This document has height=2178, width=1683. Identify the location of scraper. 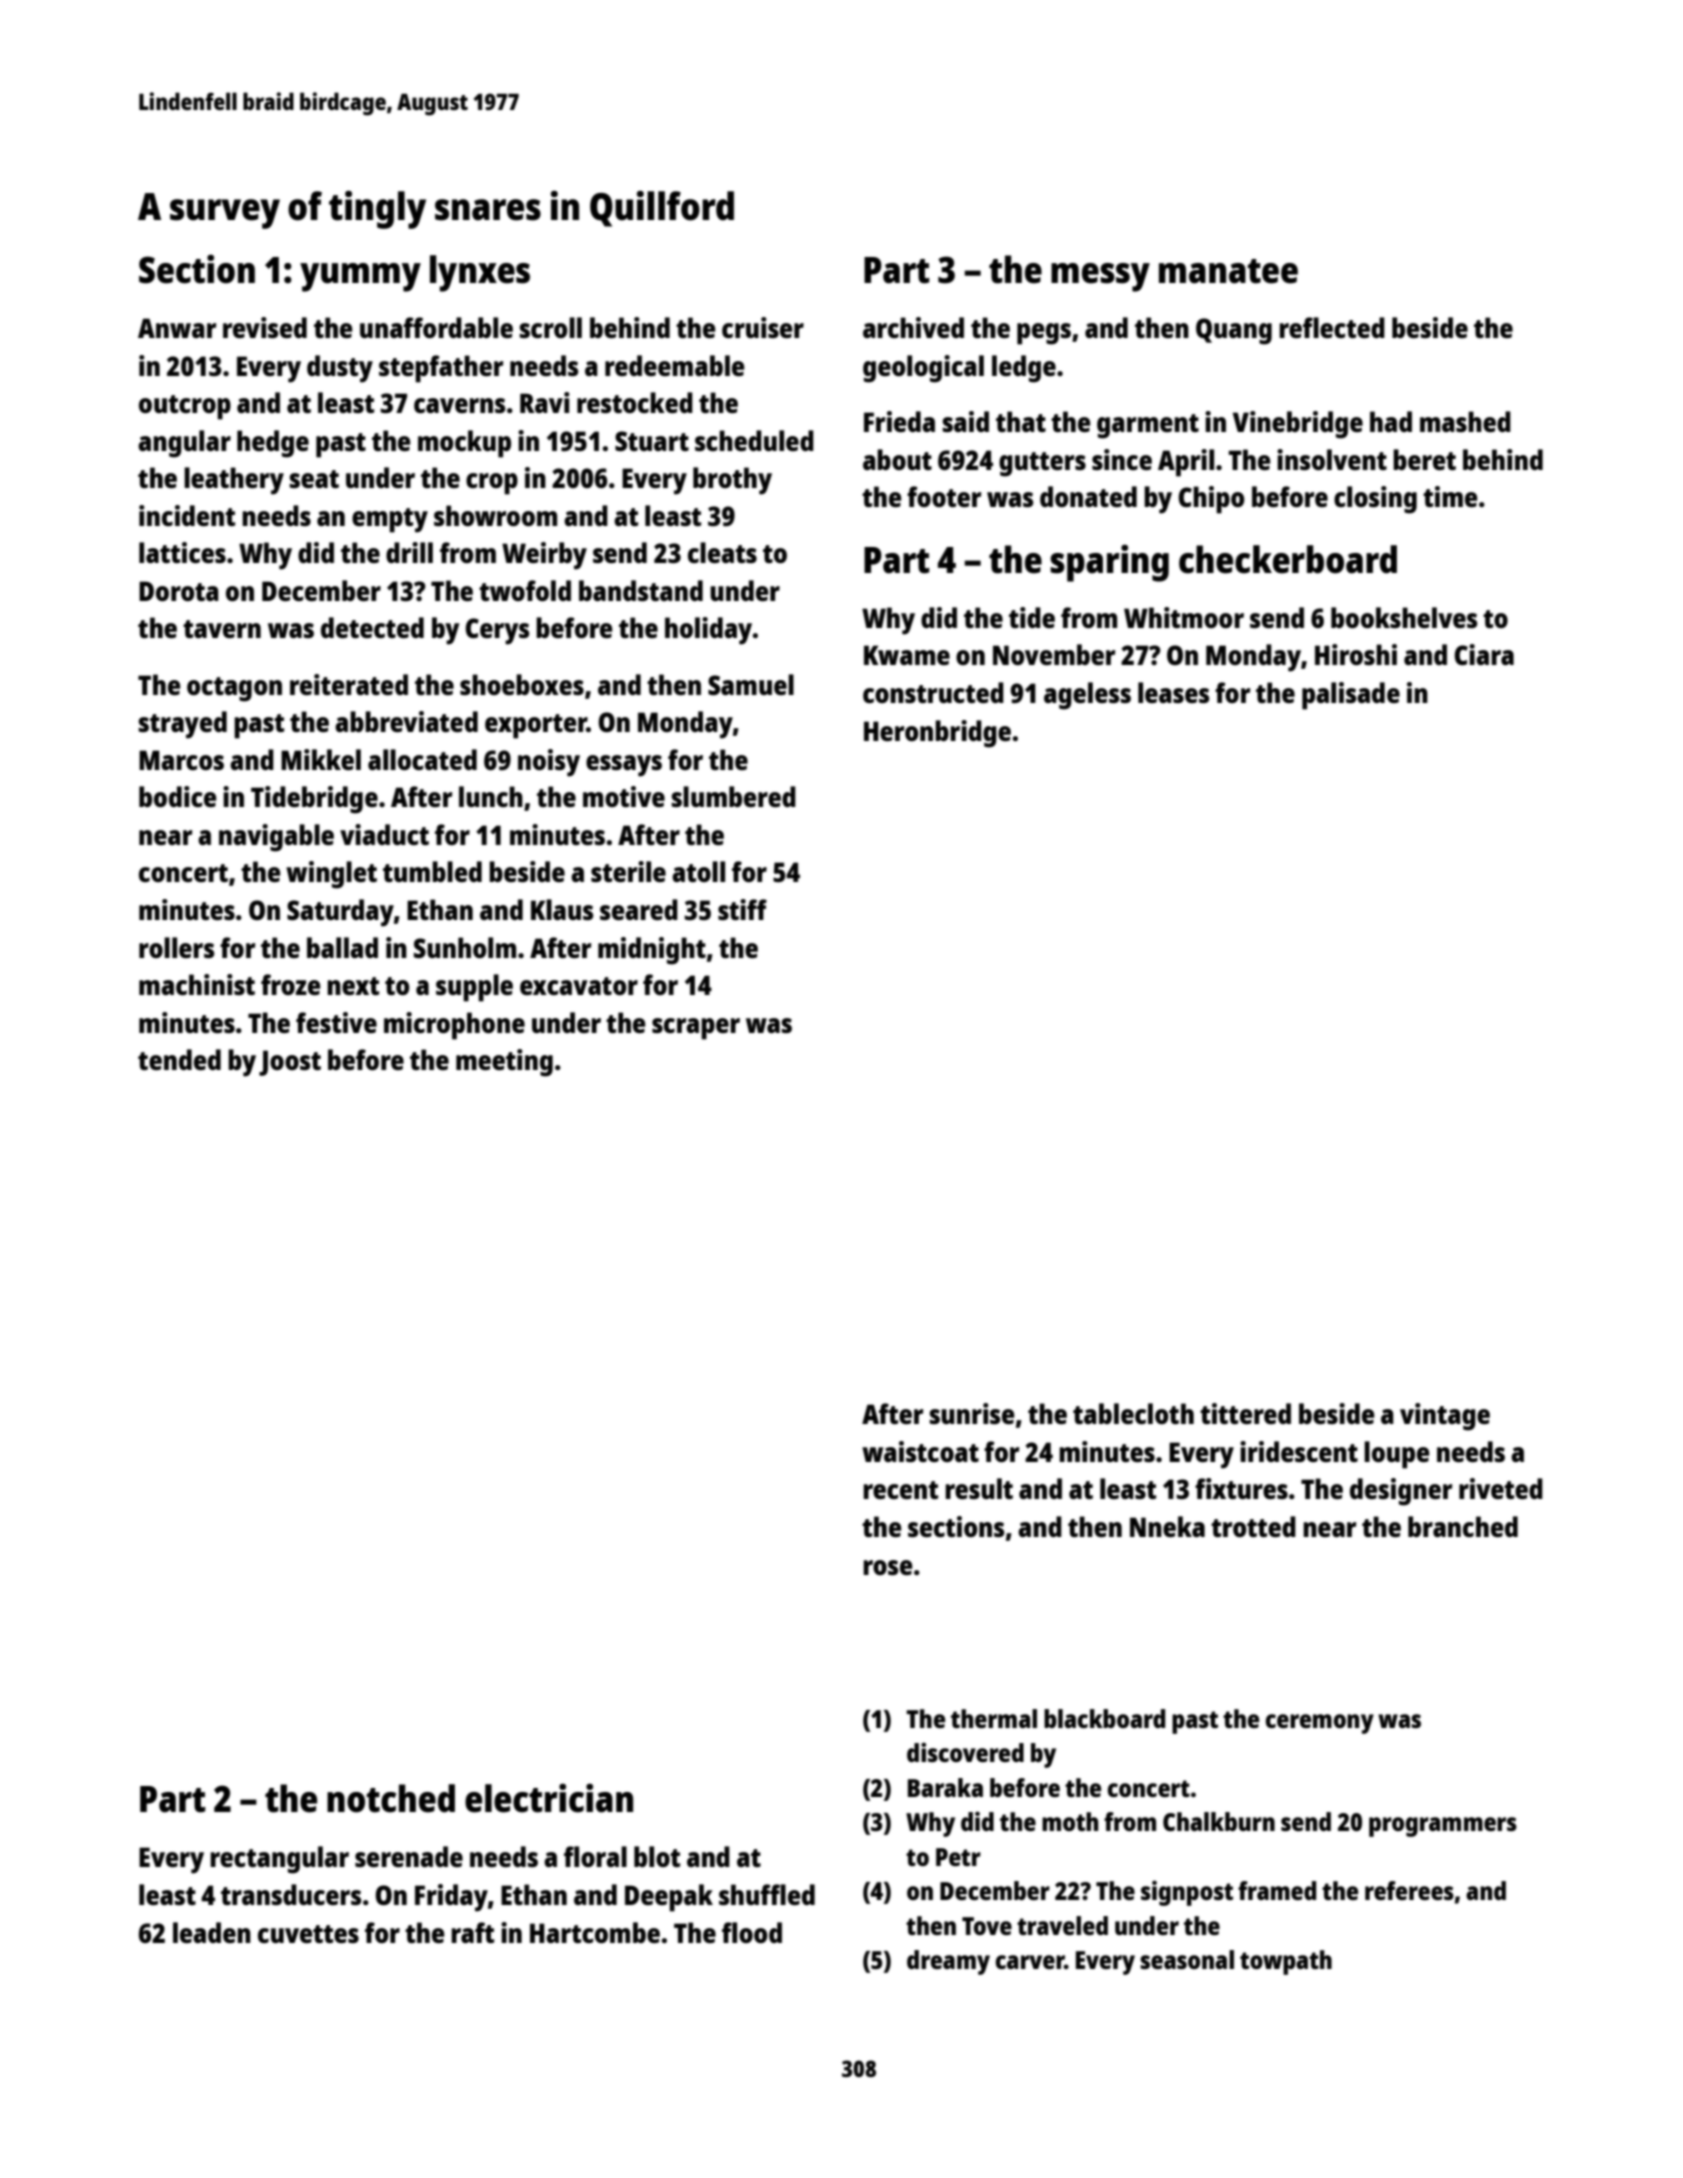
(696, 1029).
